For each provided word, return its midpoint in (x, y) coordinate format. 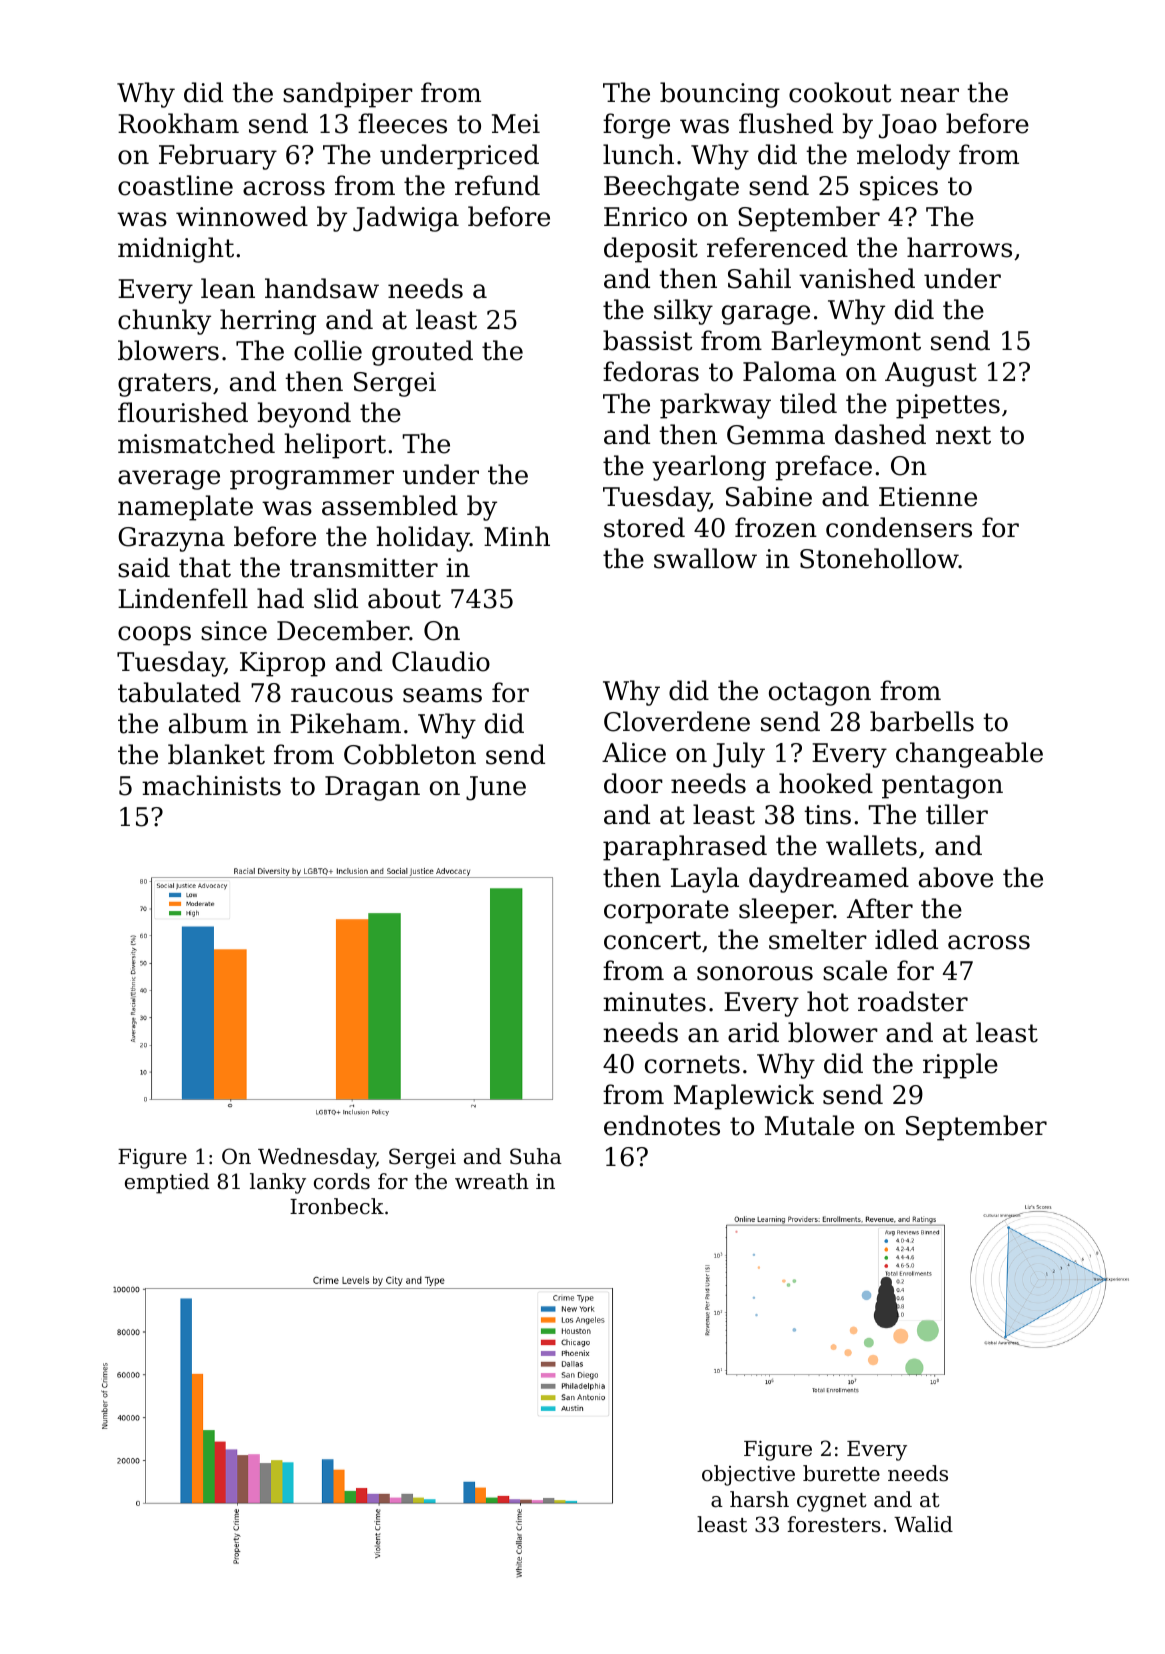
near (929, 95)
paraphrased (685, 848)
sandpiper (348, 95)
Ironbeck (337, 1206)
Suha (536, 1156)
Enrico (645, 217)
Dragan (372, 788)
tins (827, 815)
